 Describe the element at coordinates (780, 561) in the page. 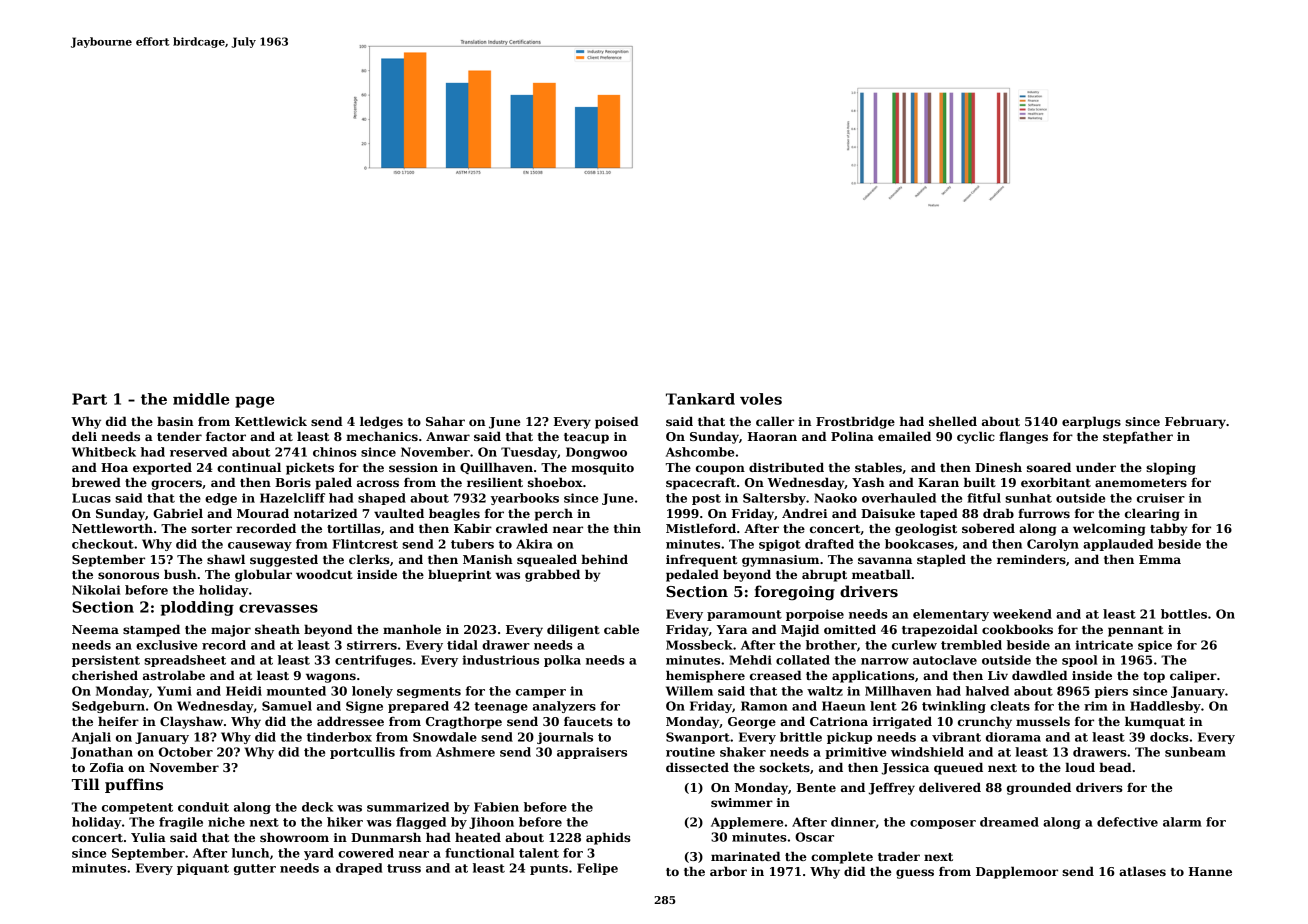

I see `gymnasium` at that location.
